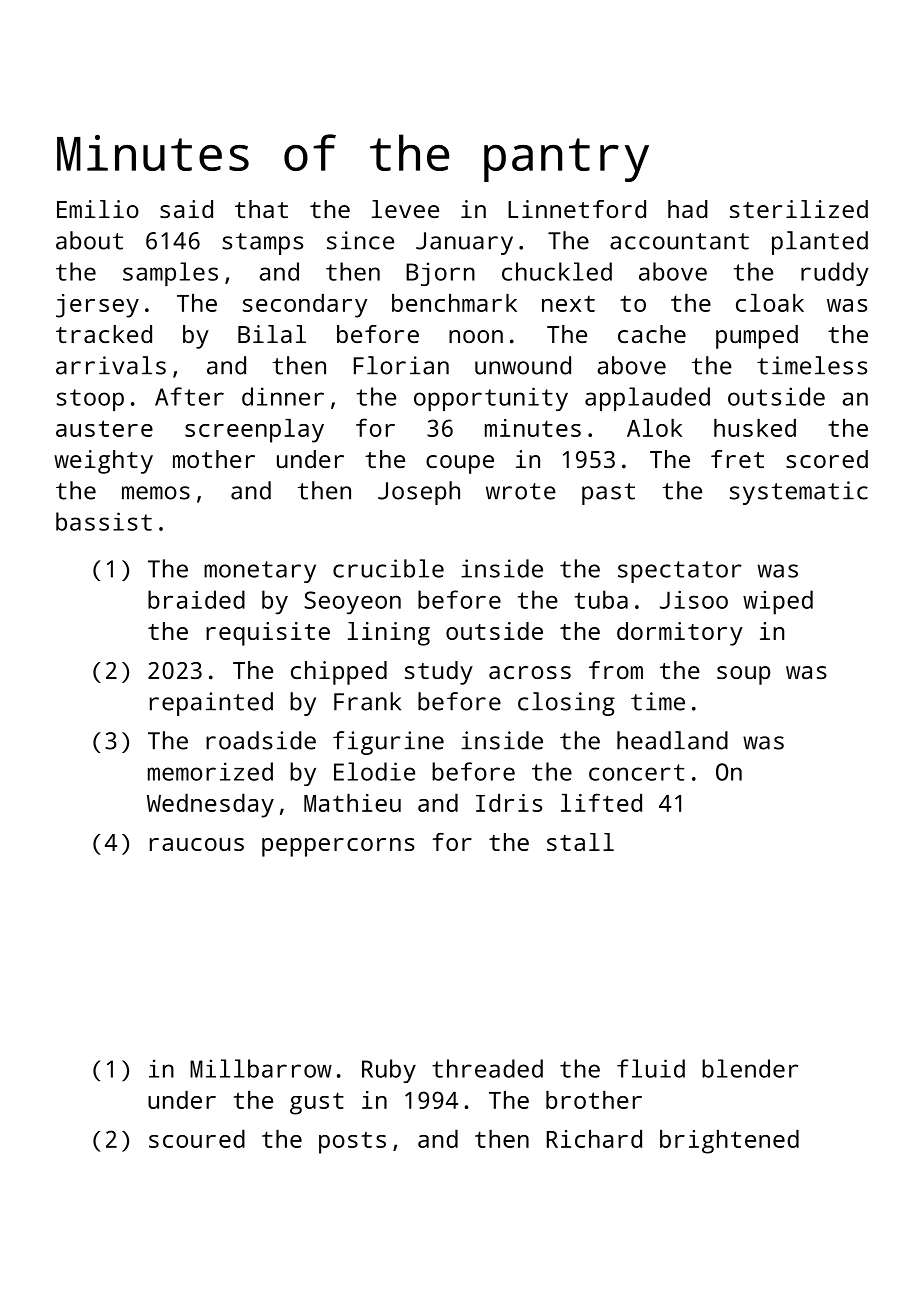  I want to click on stall, so click(580, 842).
